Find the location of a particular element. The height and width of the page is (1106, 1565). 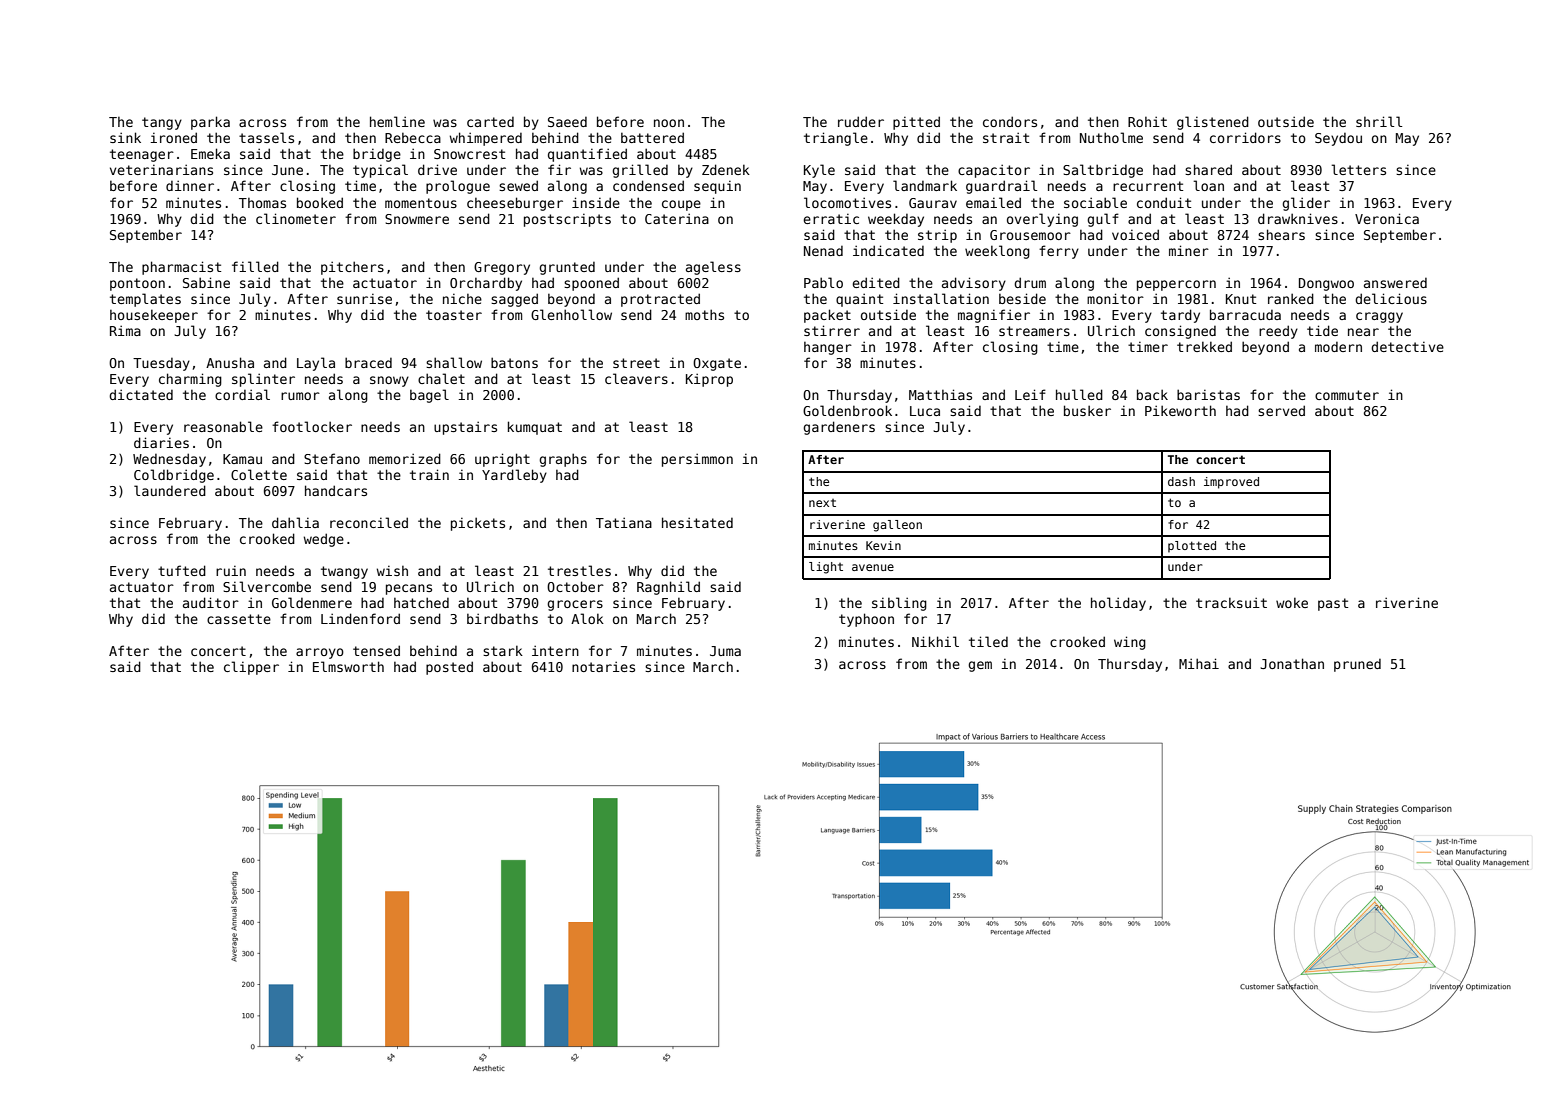

dahlia is located at coordinates (295, 522).
